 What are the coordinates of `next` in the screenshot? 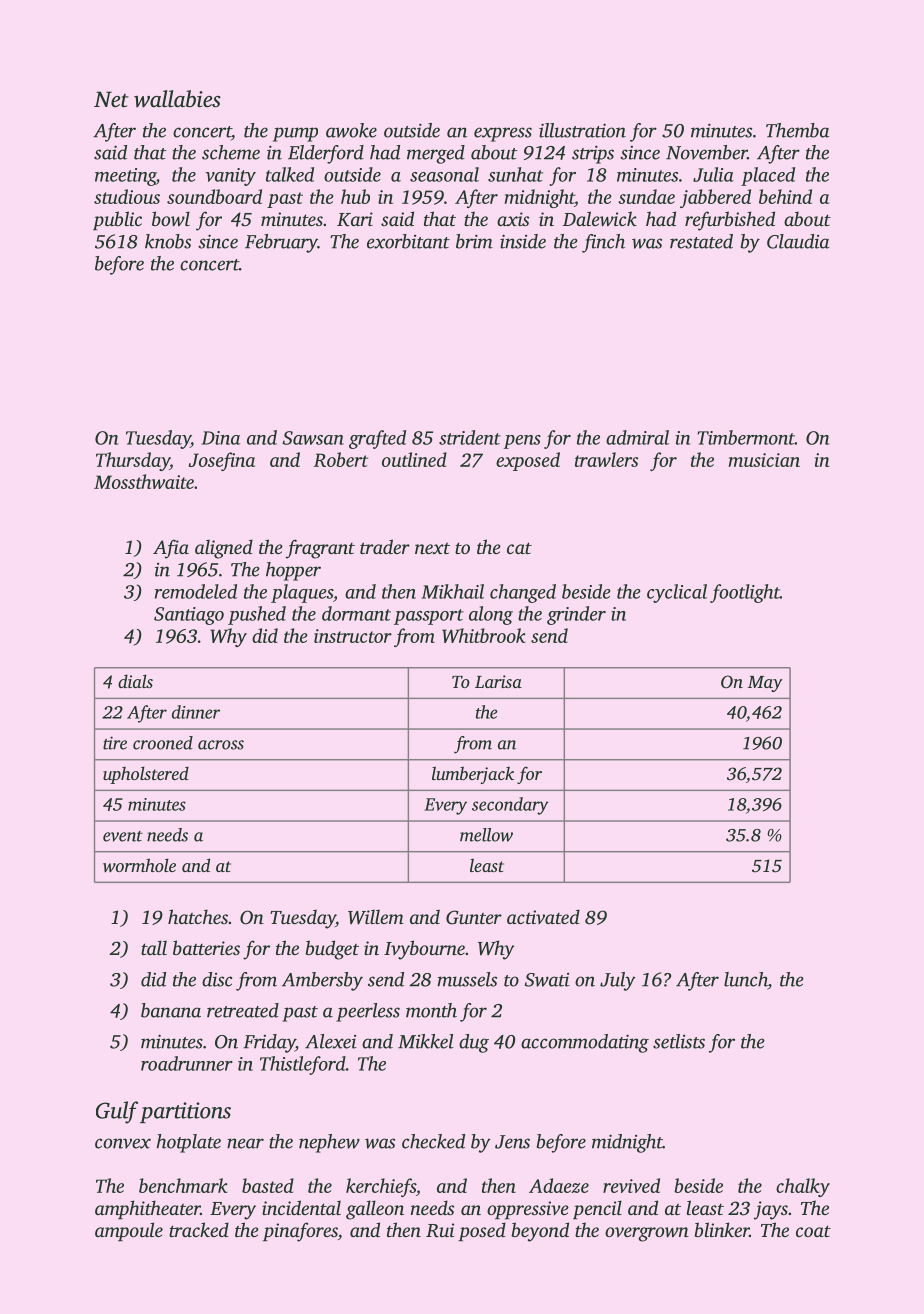 It's located at (432, 548).
